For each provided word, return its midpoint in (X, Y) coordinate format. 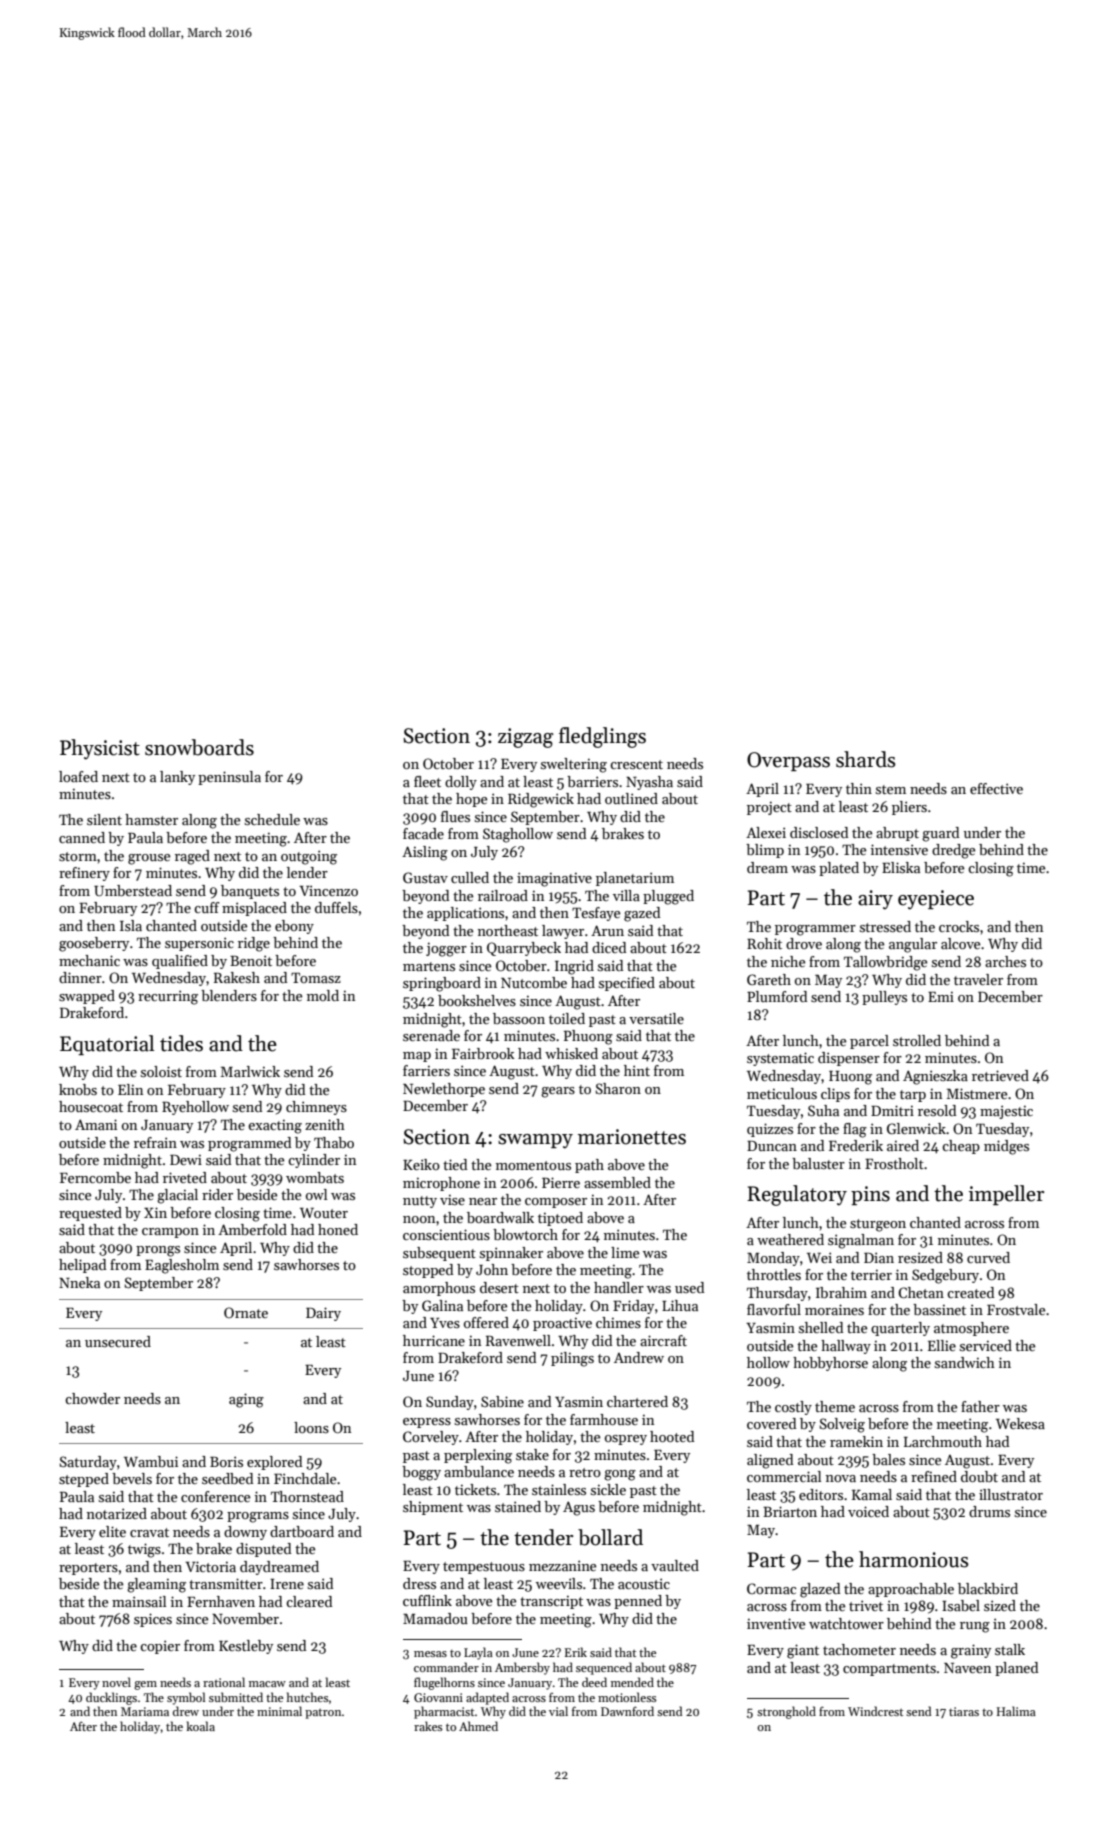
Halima (1016, 1711)
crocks (959, 926)
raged (192, 857)
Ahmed (478, 1726)
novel (116, 1682)
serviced (986, 1345)
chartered (637, 1401)
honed (338, 1229)
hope (471, 800)
